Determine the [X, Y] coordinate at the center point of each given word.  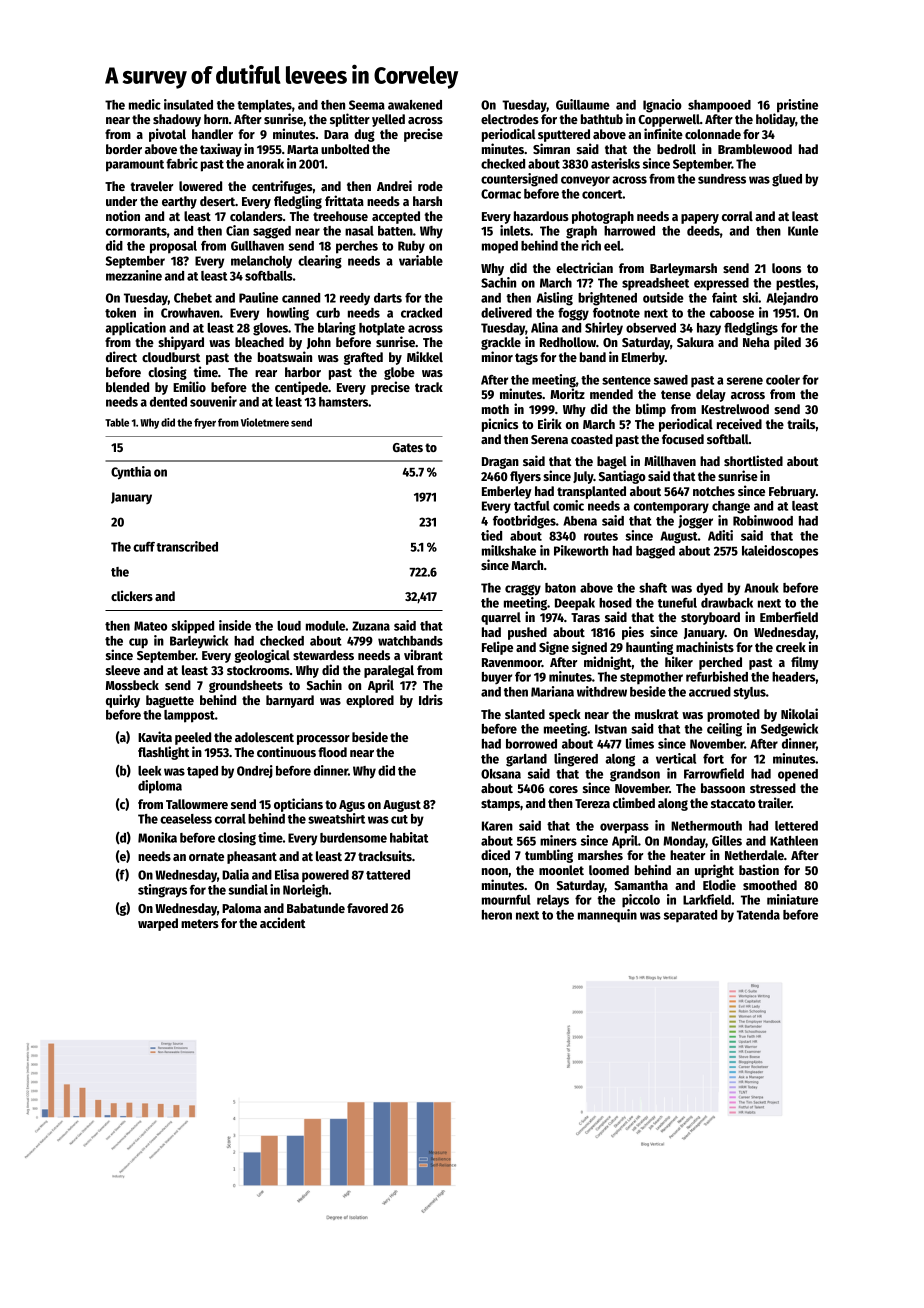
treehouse [340, 216]
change [731, 507]
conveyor [585, 181]
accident [283, 922]
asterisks [615, 163]
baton [560, 588]
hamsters [343, 402]
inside [235, 625]
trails [801, 423]
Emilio [189, 386]
